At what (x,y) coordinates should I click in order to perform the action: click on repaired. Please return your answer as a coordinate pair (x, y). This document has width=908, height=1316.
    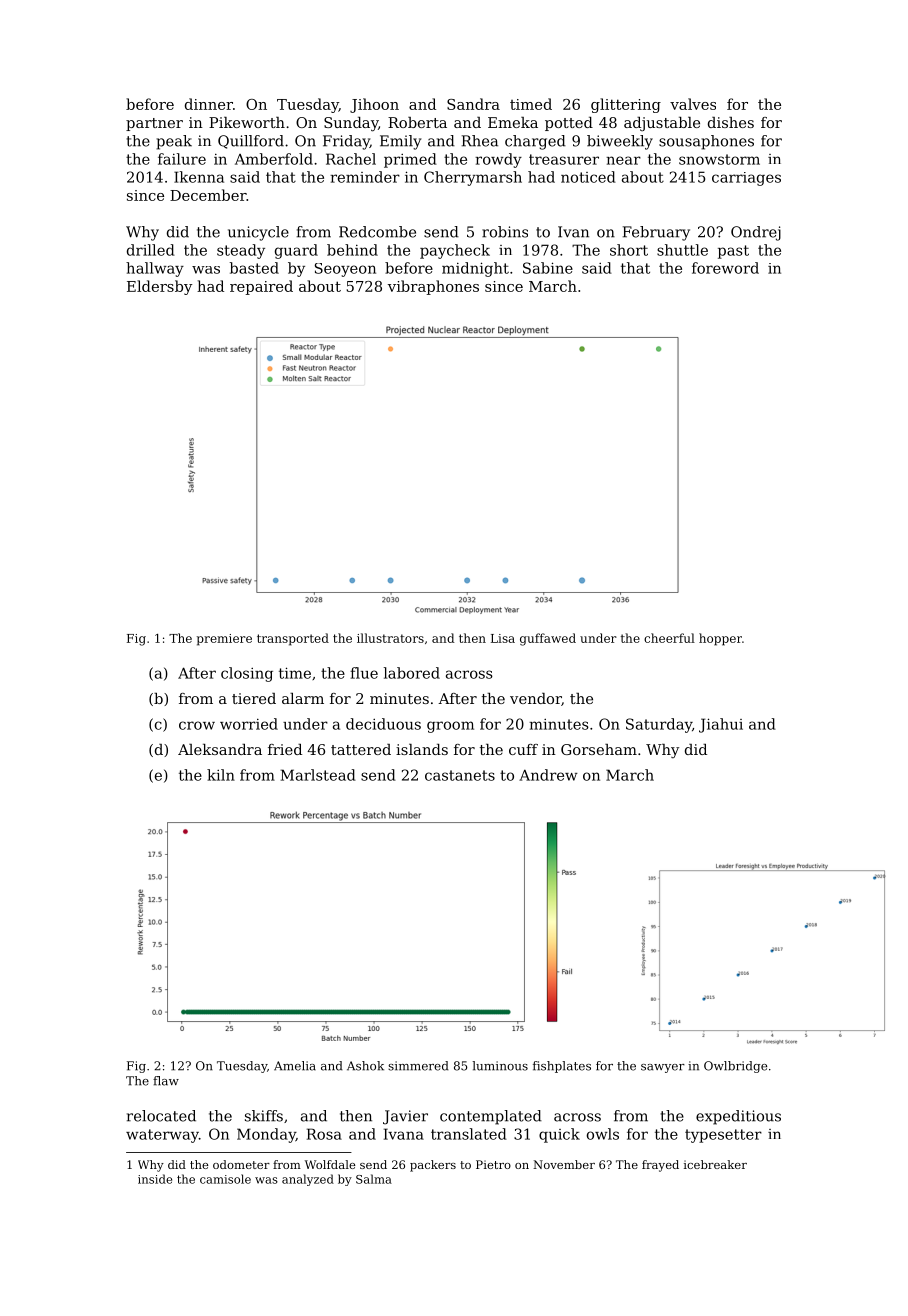
    Looking at the image, I should click on (261, 287).
